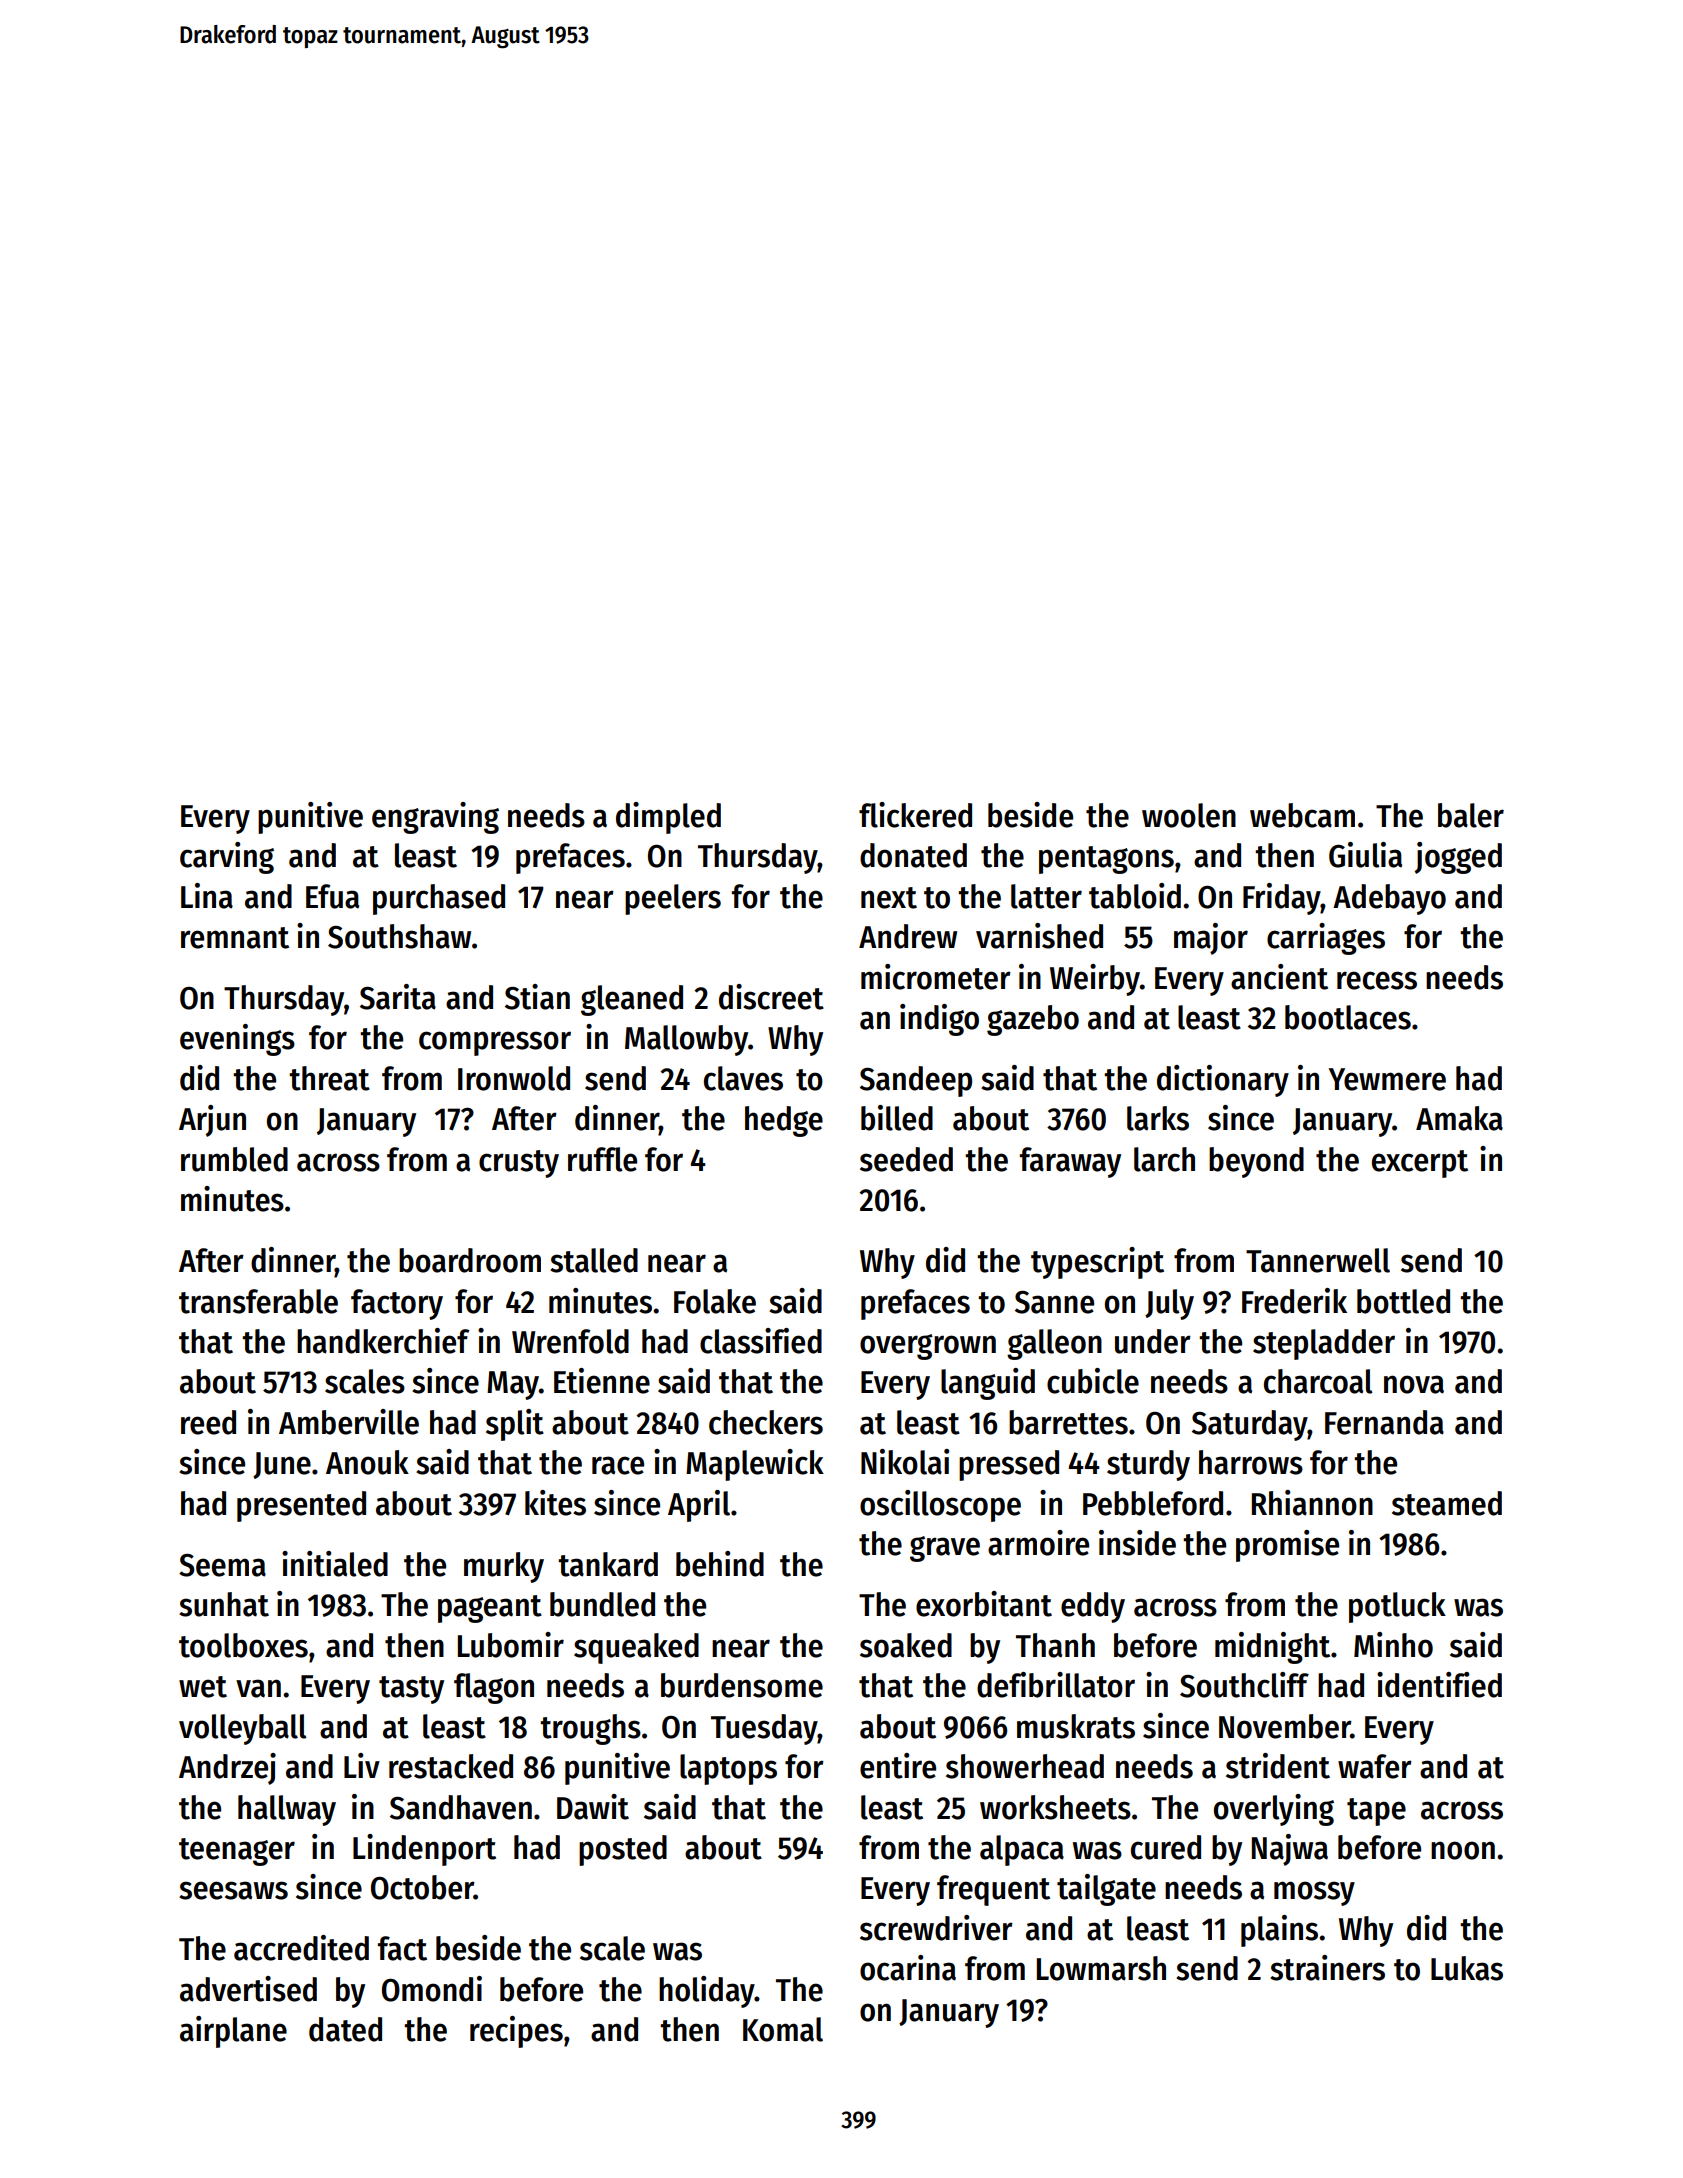 The width and height of the screenshot is (1683, 2178). Describe the element at coordinates (928, 1347) in the screenshot. I see `overgrown` at that location.
